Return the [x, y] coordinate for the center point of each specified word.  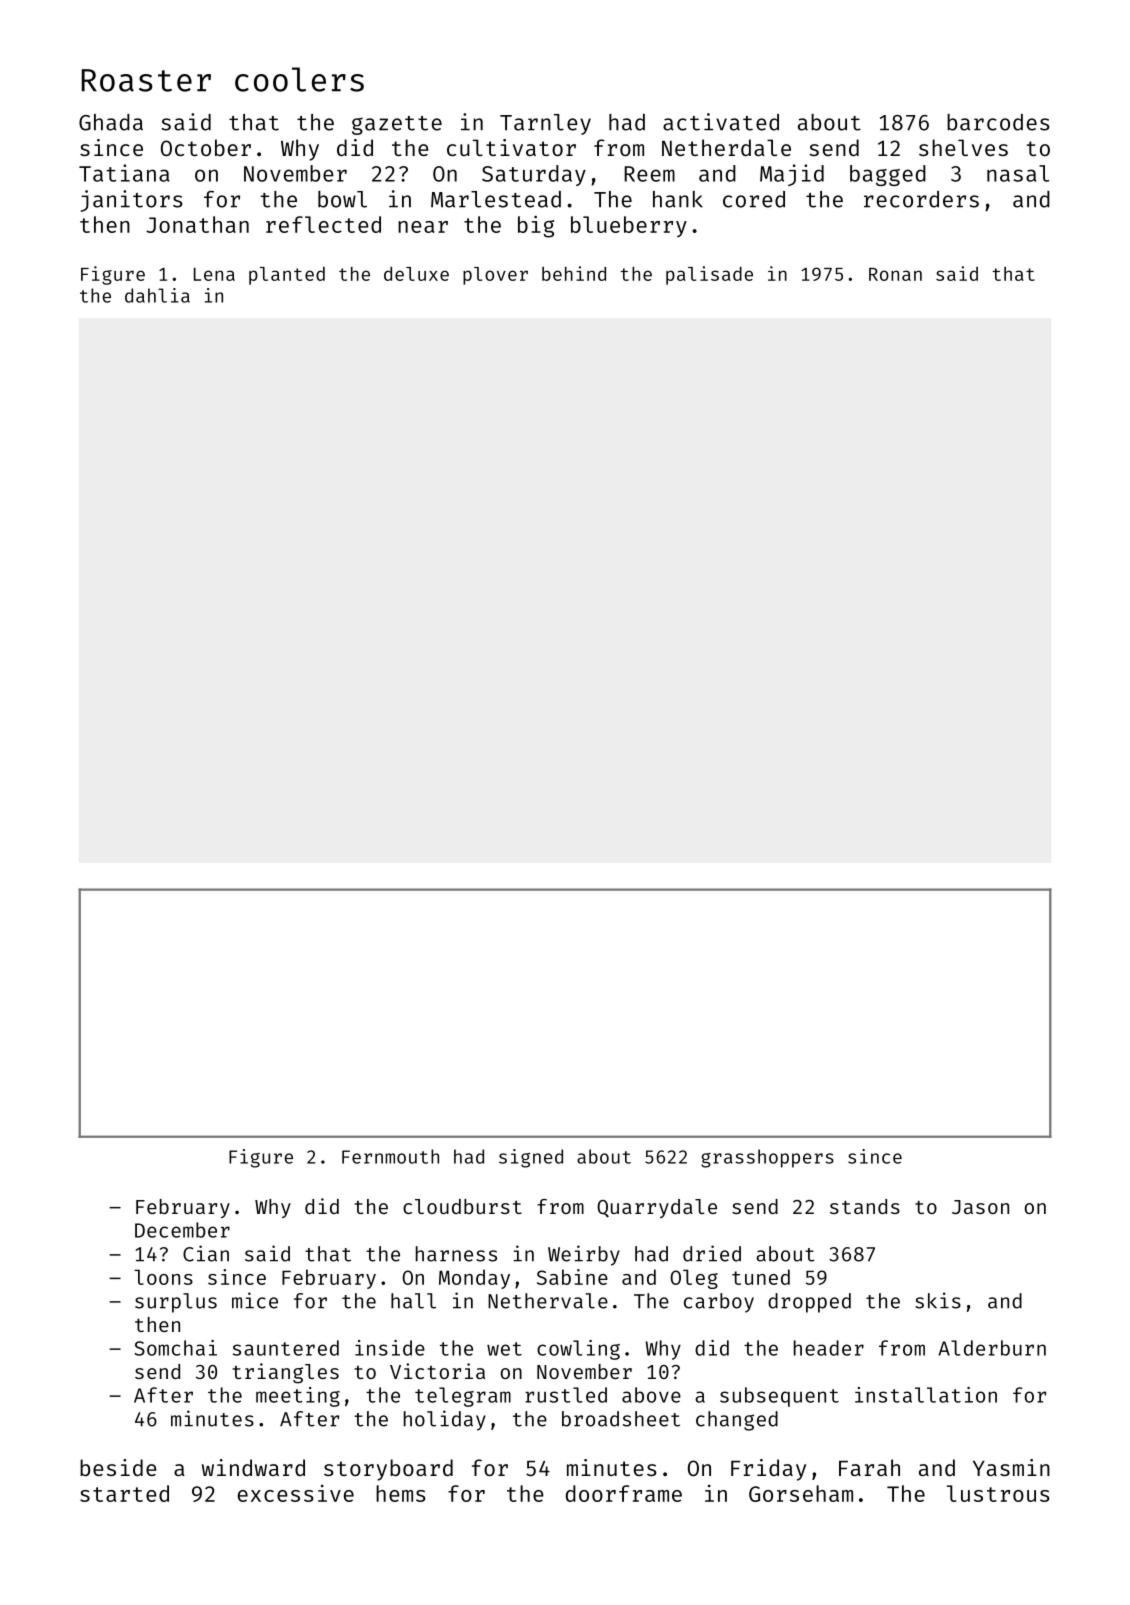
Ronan [895, 274]
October [206, 147]
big [536, 226]
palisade [709, 275]
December [182, 1230]
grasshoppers [767, 1158]
